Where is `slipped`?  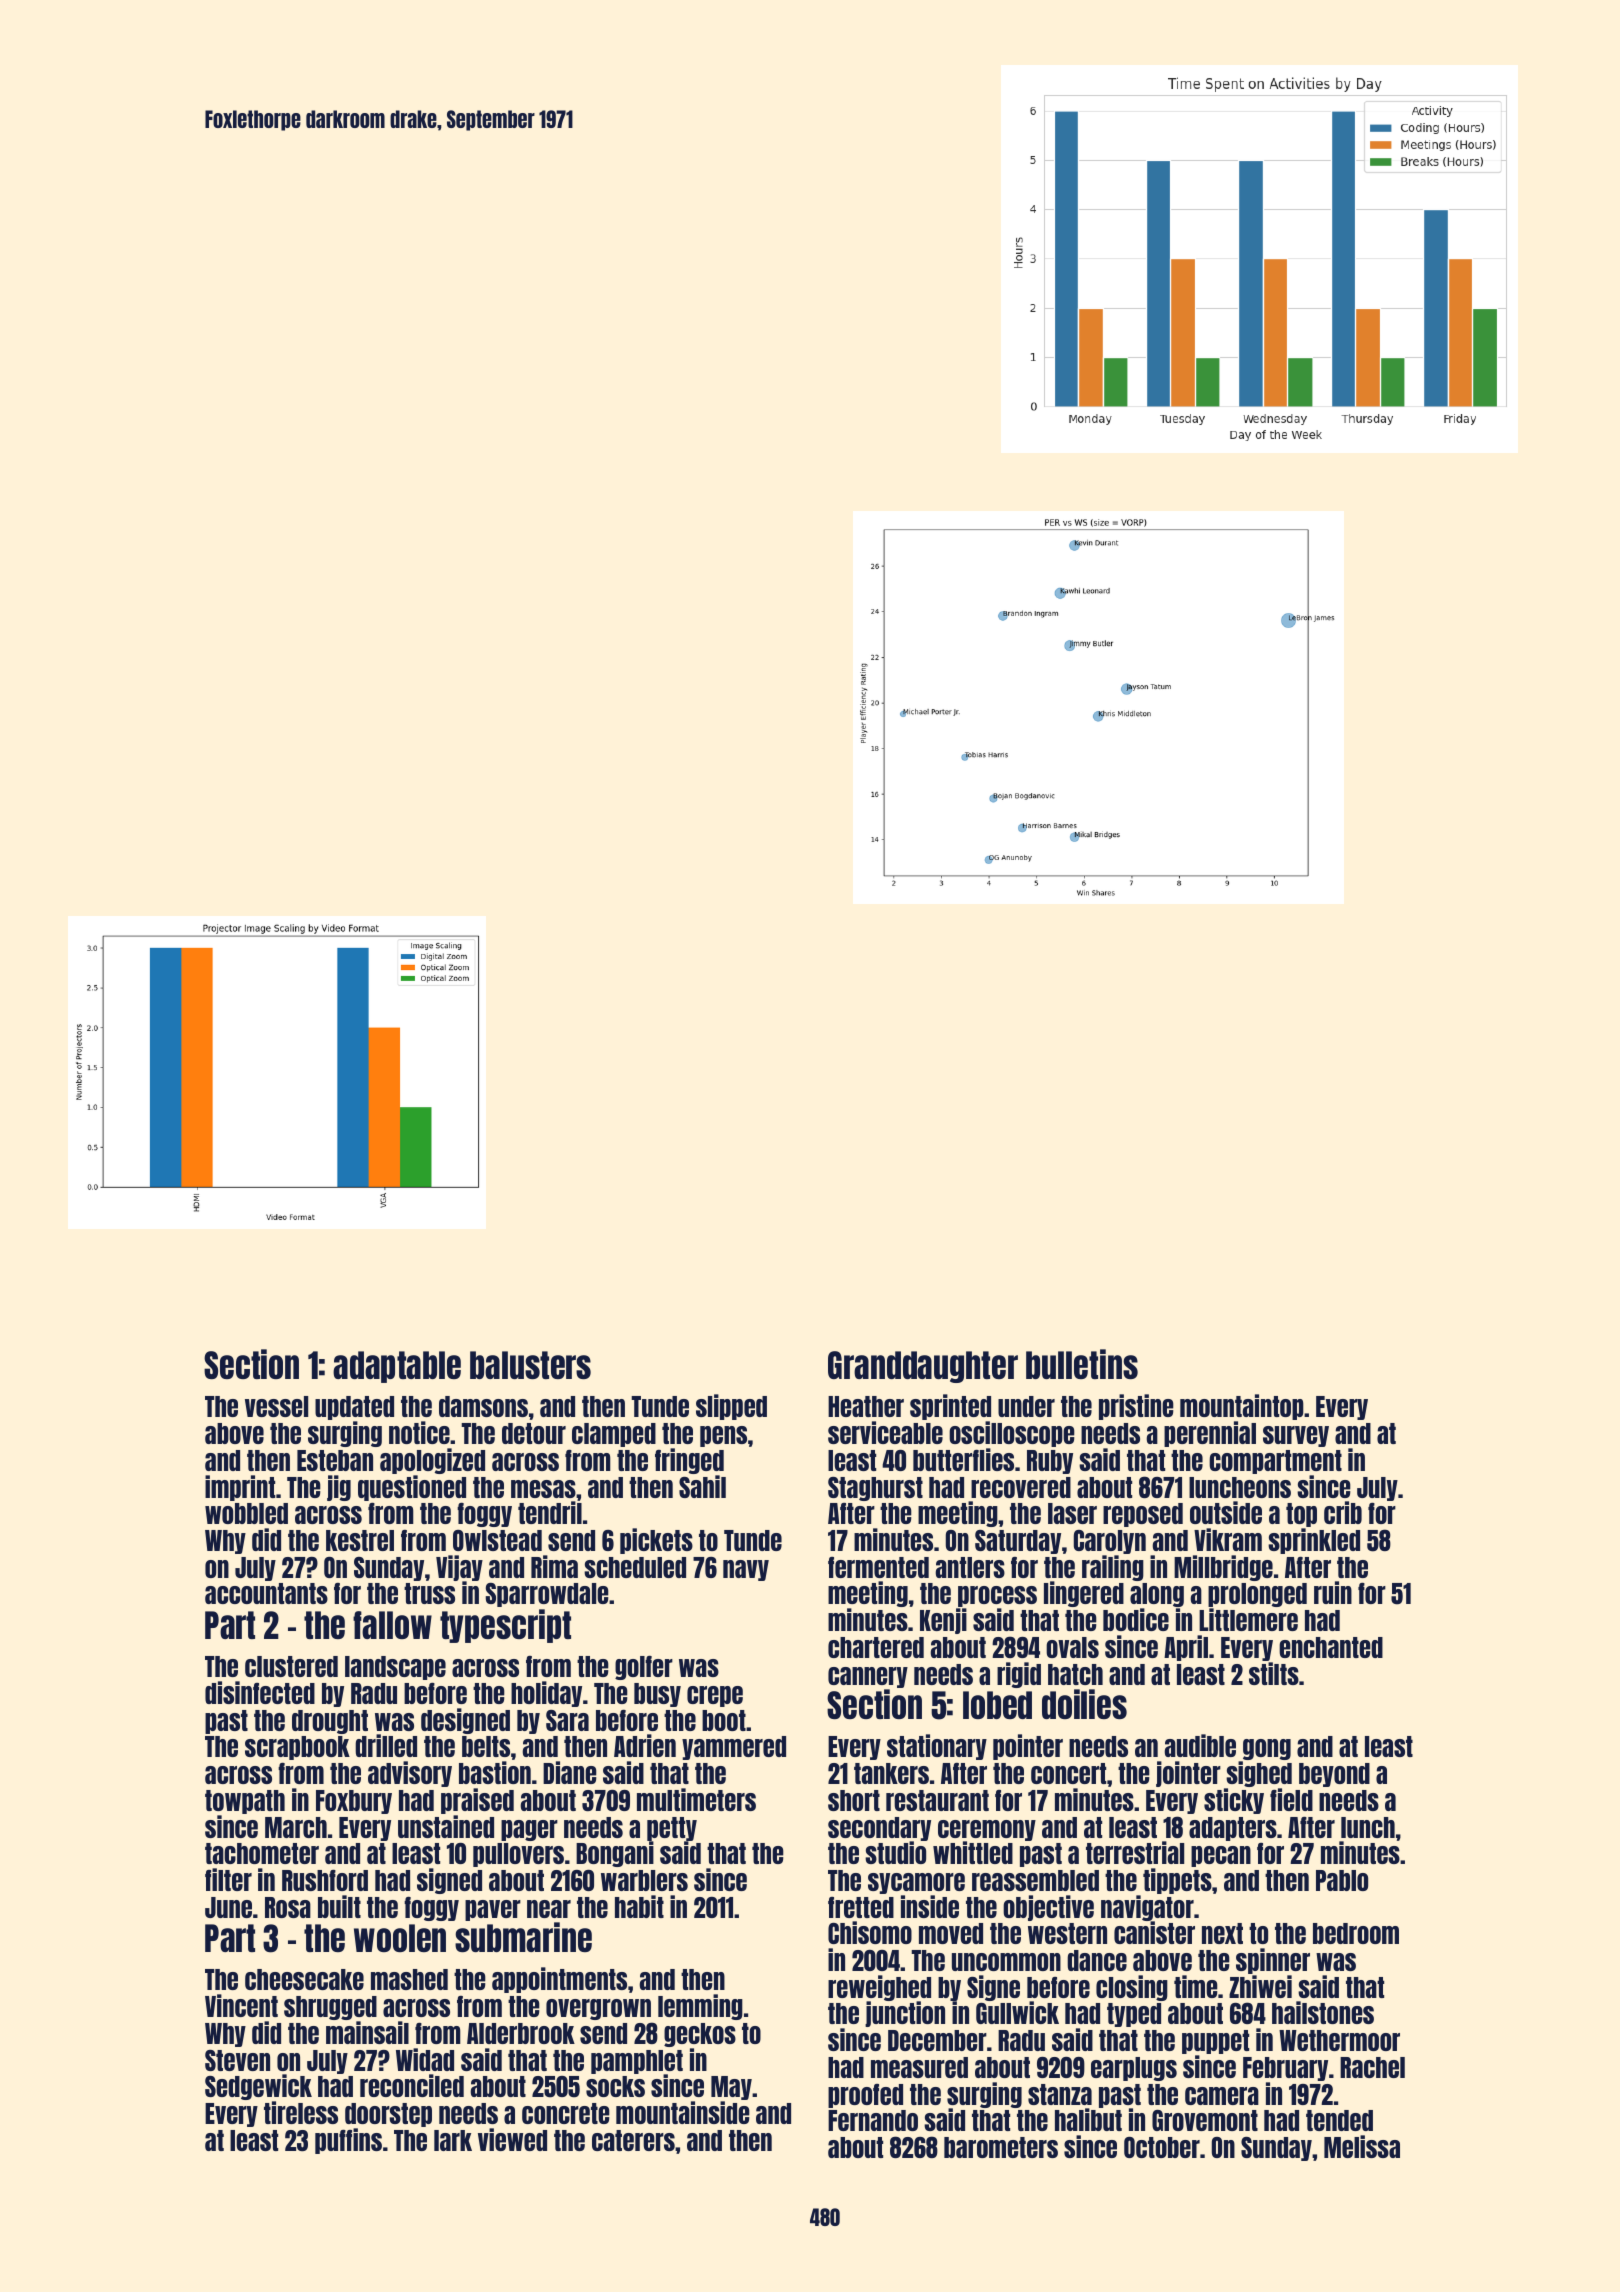
slipped is located at coordinates (731, 1407).
